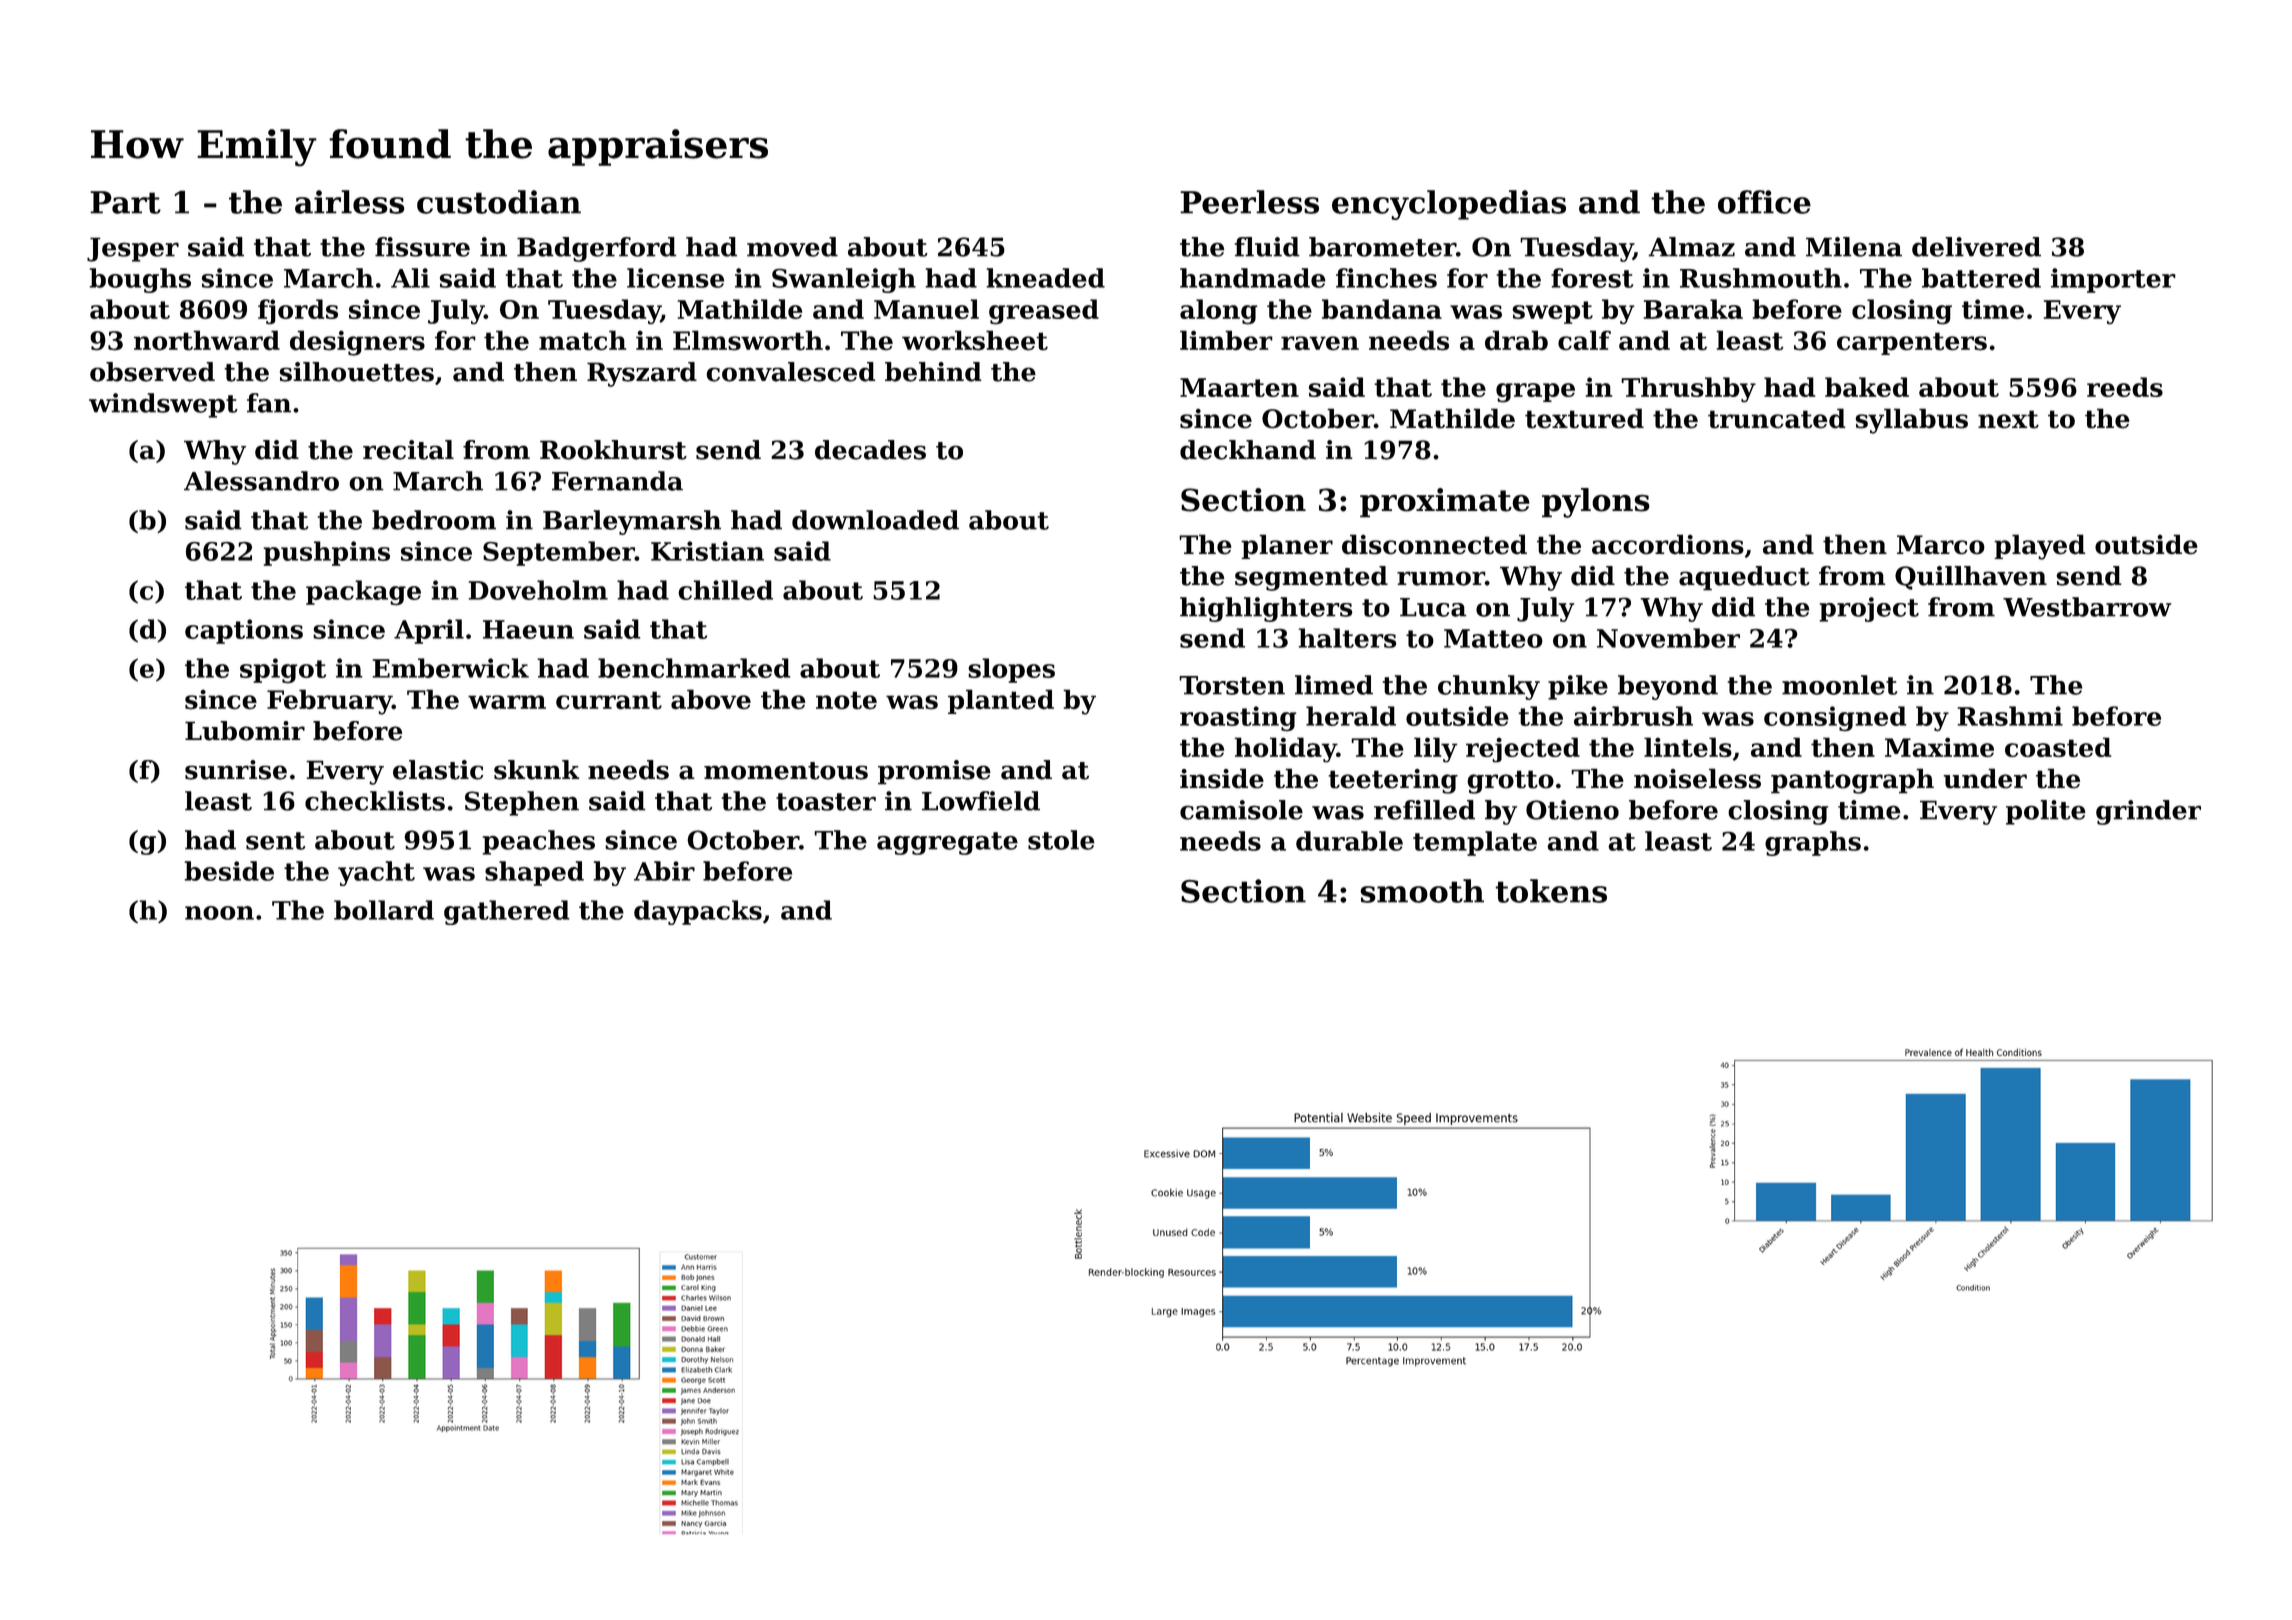  I want to click on fissure, so click(422, 247).
